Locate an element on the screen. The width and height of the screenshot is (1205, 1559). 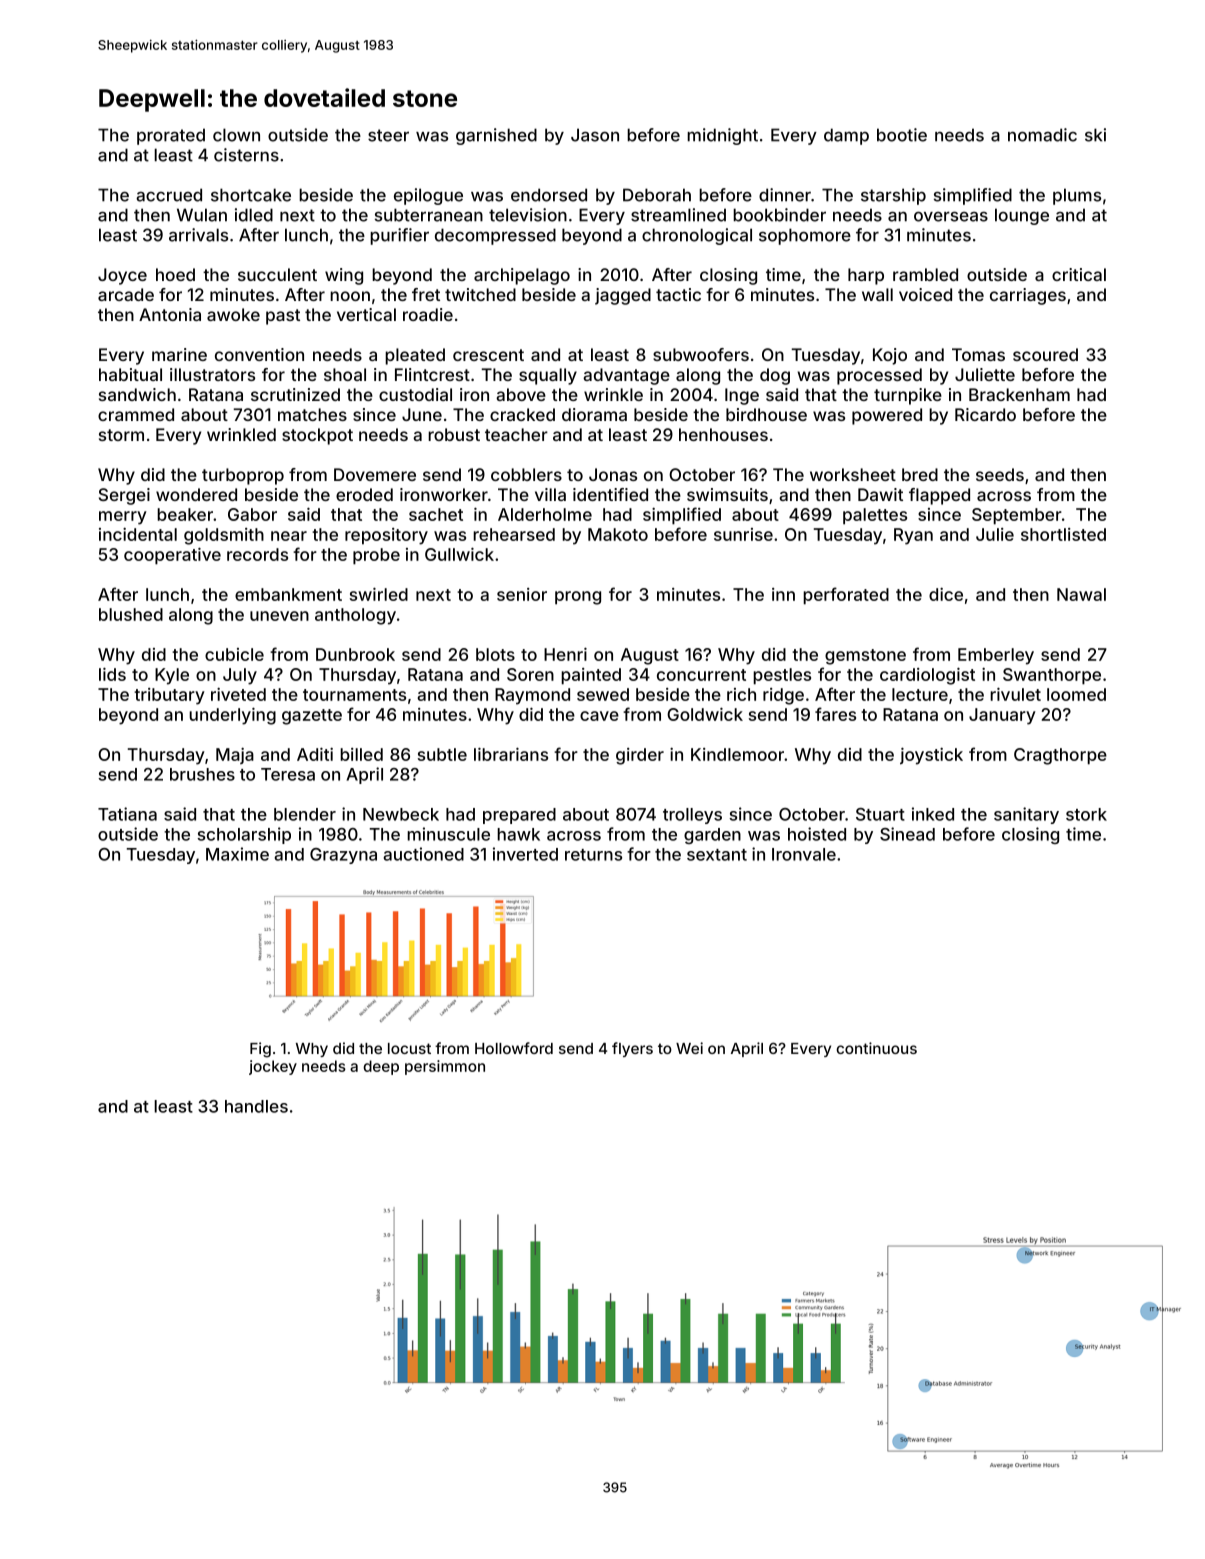
sanitary is located at coordinates (1026, 815).
